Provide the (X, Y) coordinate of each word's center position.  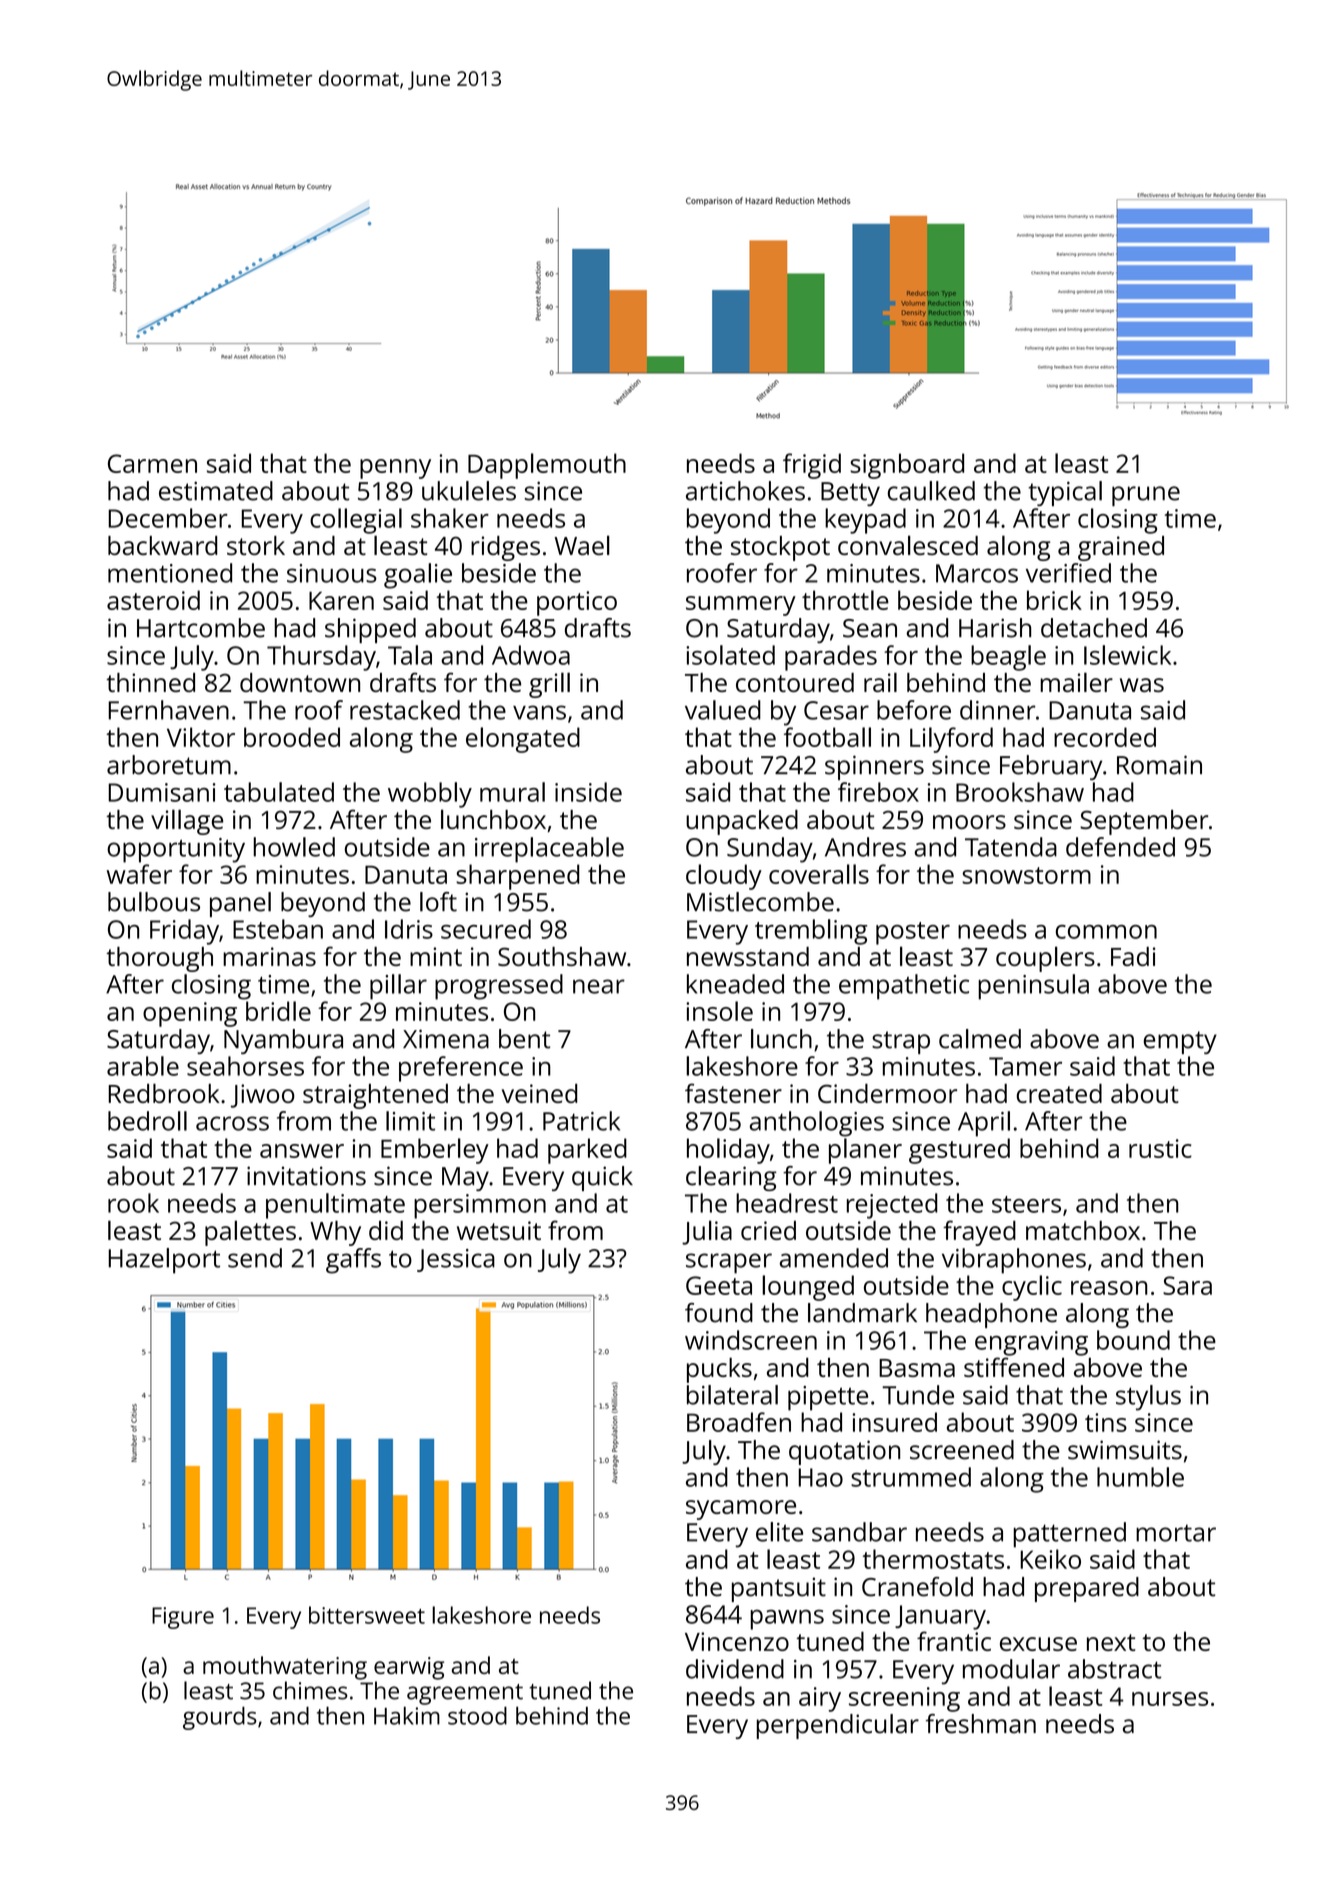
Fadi (1133, 956)
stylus (1148, 1398)
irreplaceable (549, 850)
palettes (250, 1233)
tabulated (279, 792)
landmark (862, 1313)
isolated (730, 655)
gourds (220, 1718)
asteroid (153, 600)
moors (969, 822)
